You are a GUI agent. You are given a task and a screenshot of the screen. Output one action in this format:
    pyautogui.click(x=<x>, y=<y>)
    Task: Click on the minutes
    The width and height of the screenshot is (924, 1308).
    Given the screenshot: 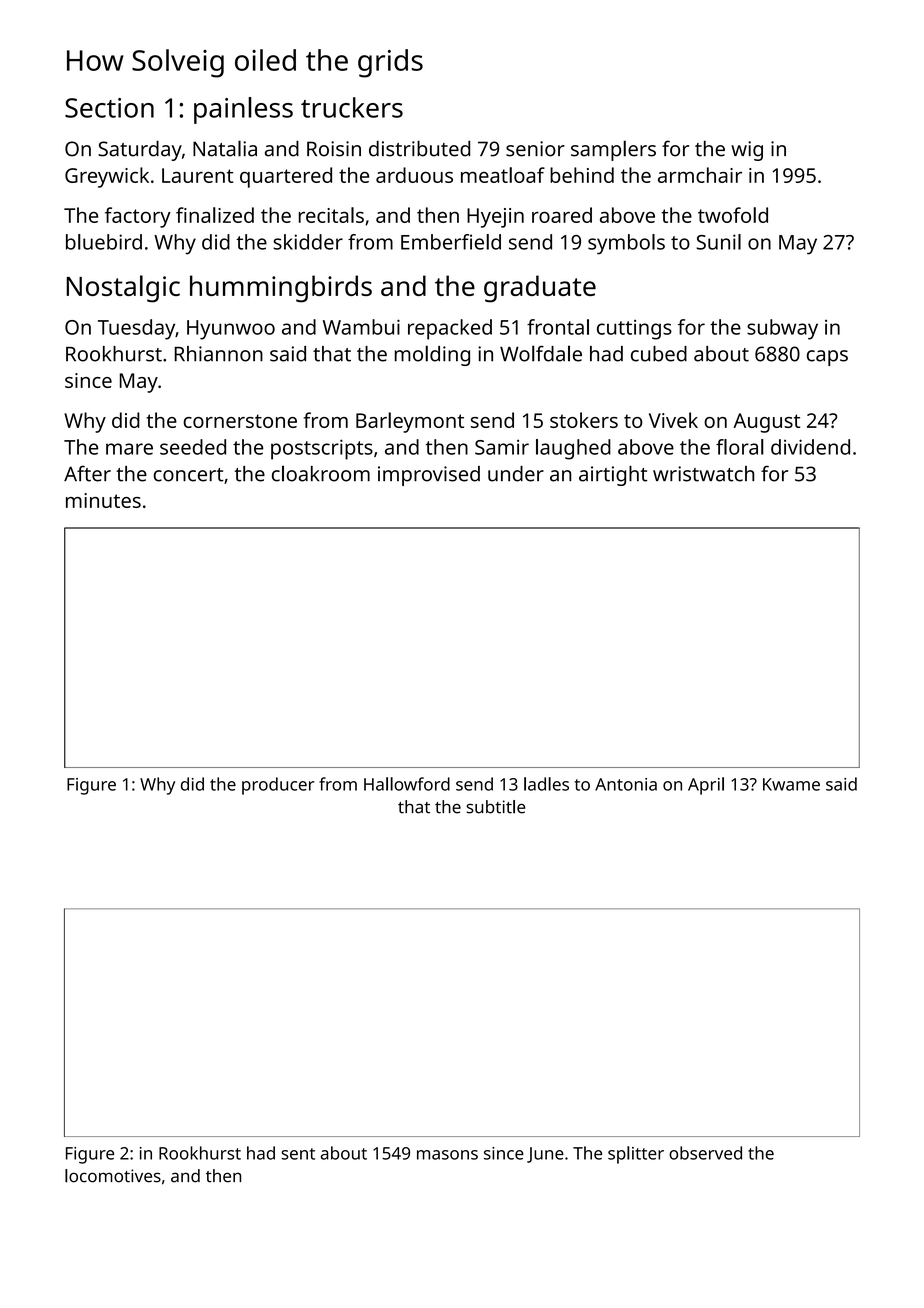 What is the action you would take?
    pyautogui.click(x=103, y=500)
